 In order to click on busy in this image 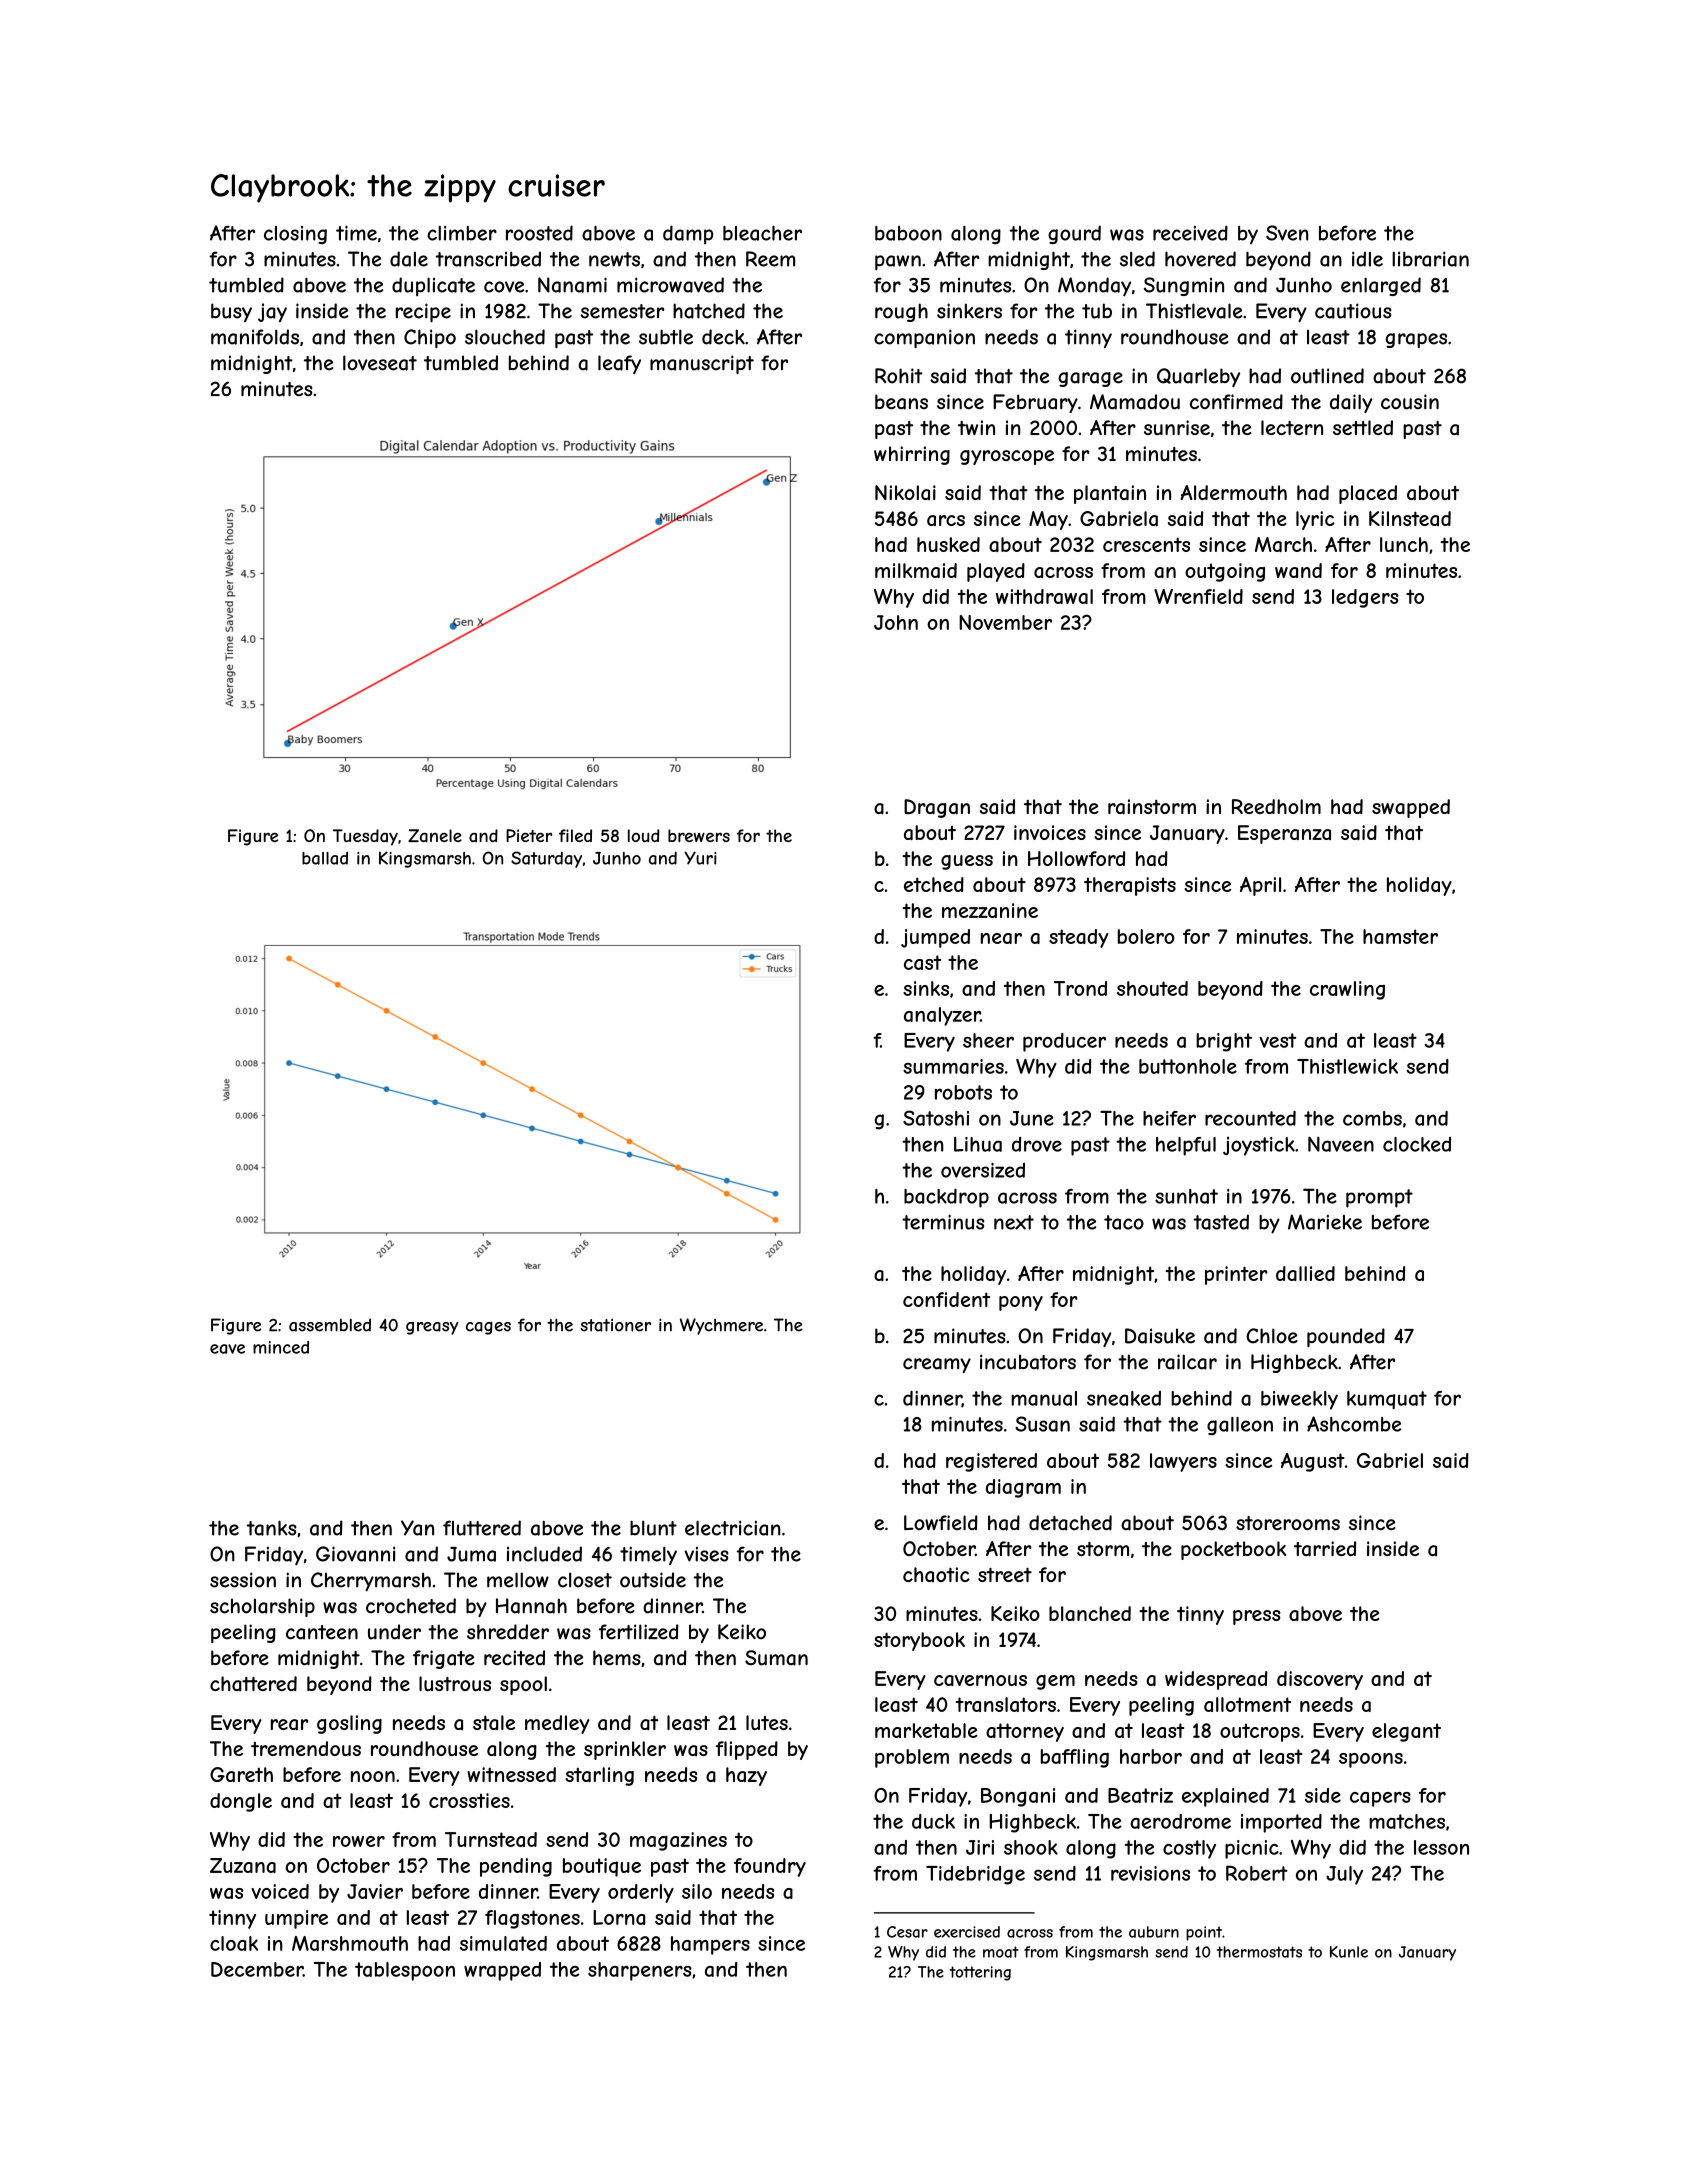, I will do `click(231, 312)`.
